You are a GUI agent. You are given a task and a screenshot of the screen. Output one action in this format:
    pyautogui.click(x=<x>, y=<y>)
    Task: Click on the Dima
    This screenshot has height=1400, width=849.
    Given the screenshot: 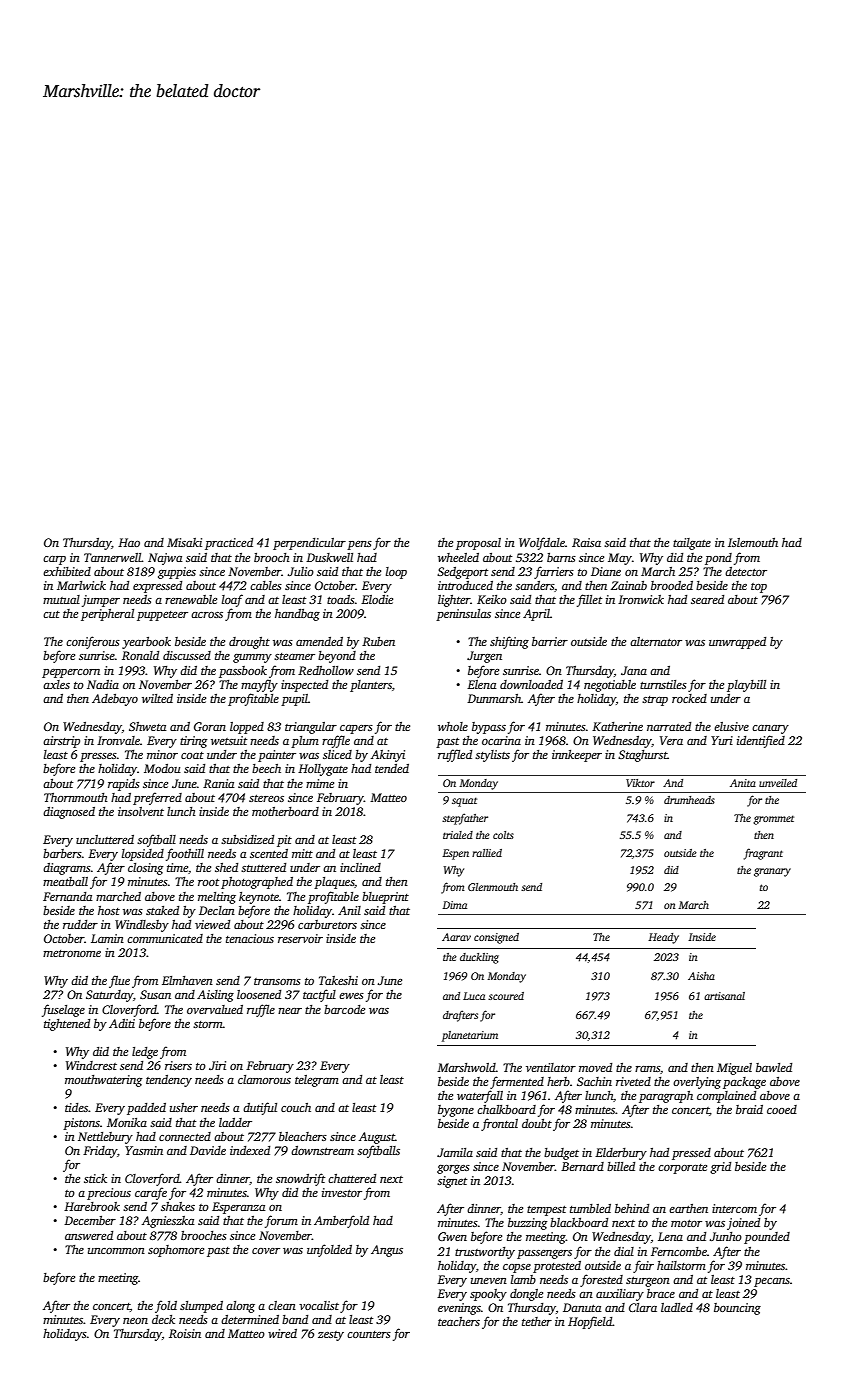 What is the action you would take?
    pyautogui.click(x=455, y=905)
